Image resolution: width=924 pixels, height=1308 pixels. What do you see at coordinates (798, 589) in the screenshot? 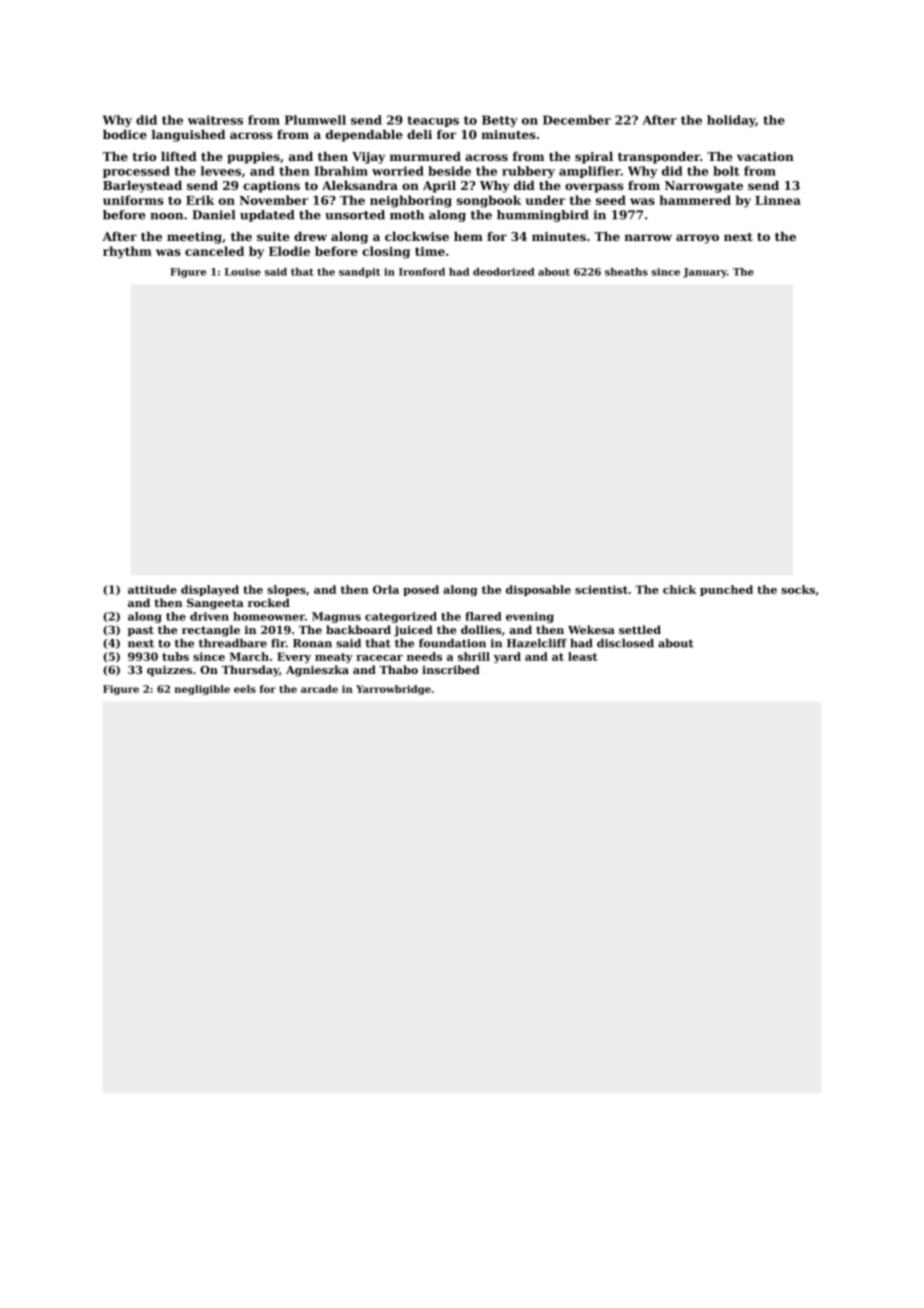
I see `socks` at bounding box center [798, 589].
